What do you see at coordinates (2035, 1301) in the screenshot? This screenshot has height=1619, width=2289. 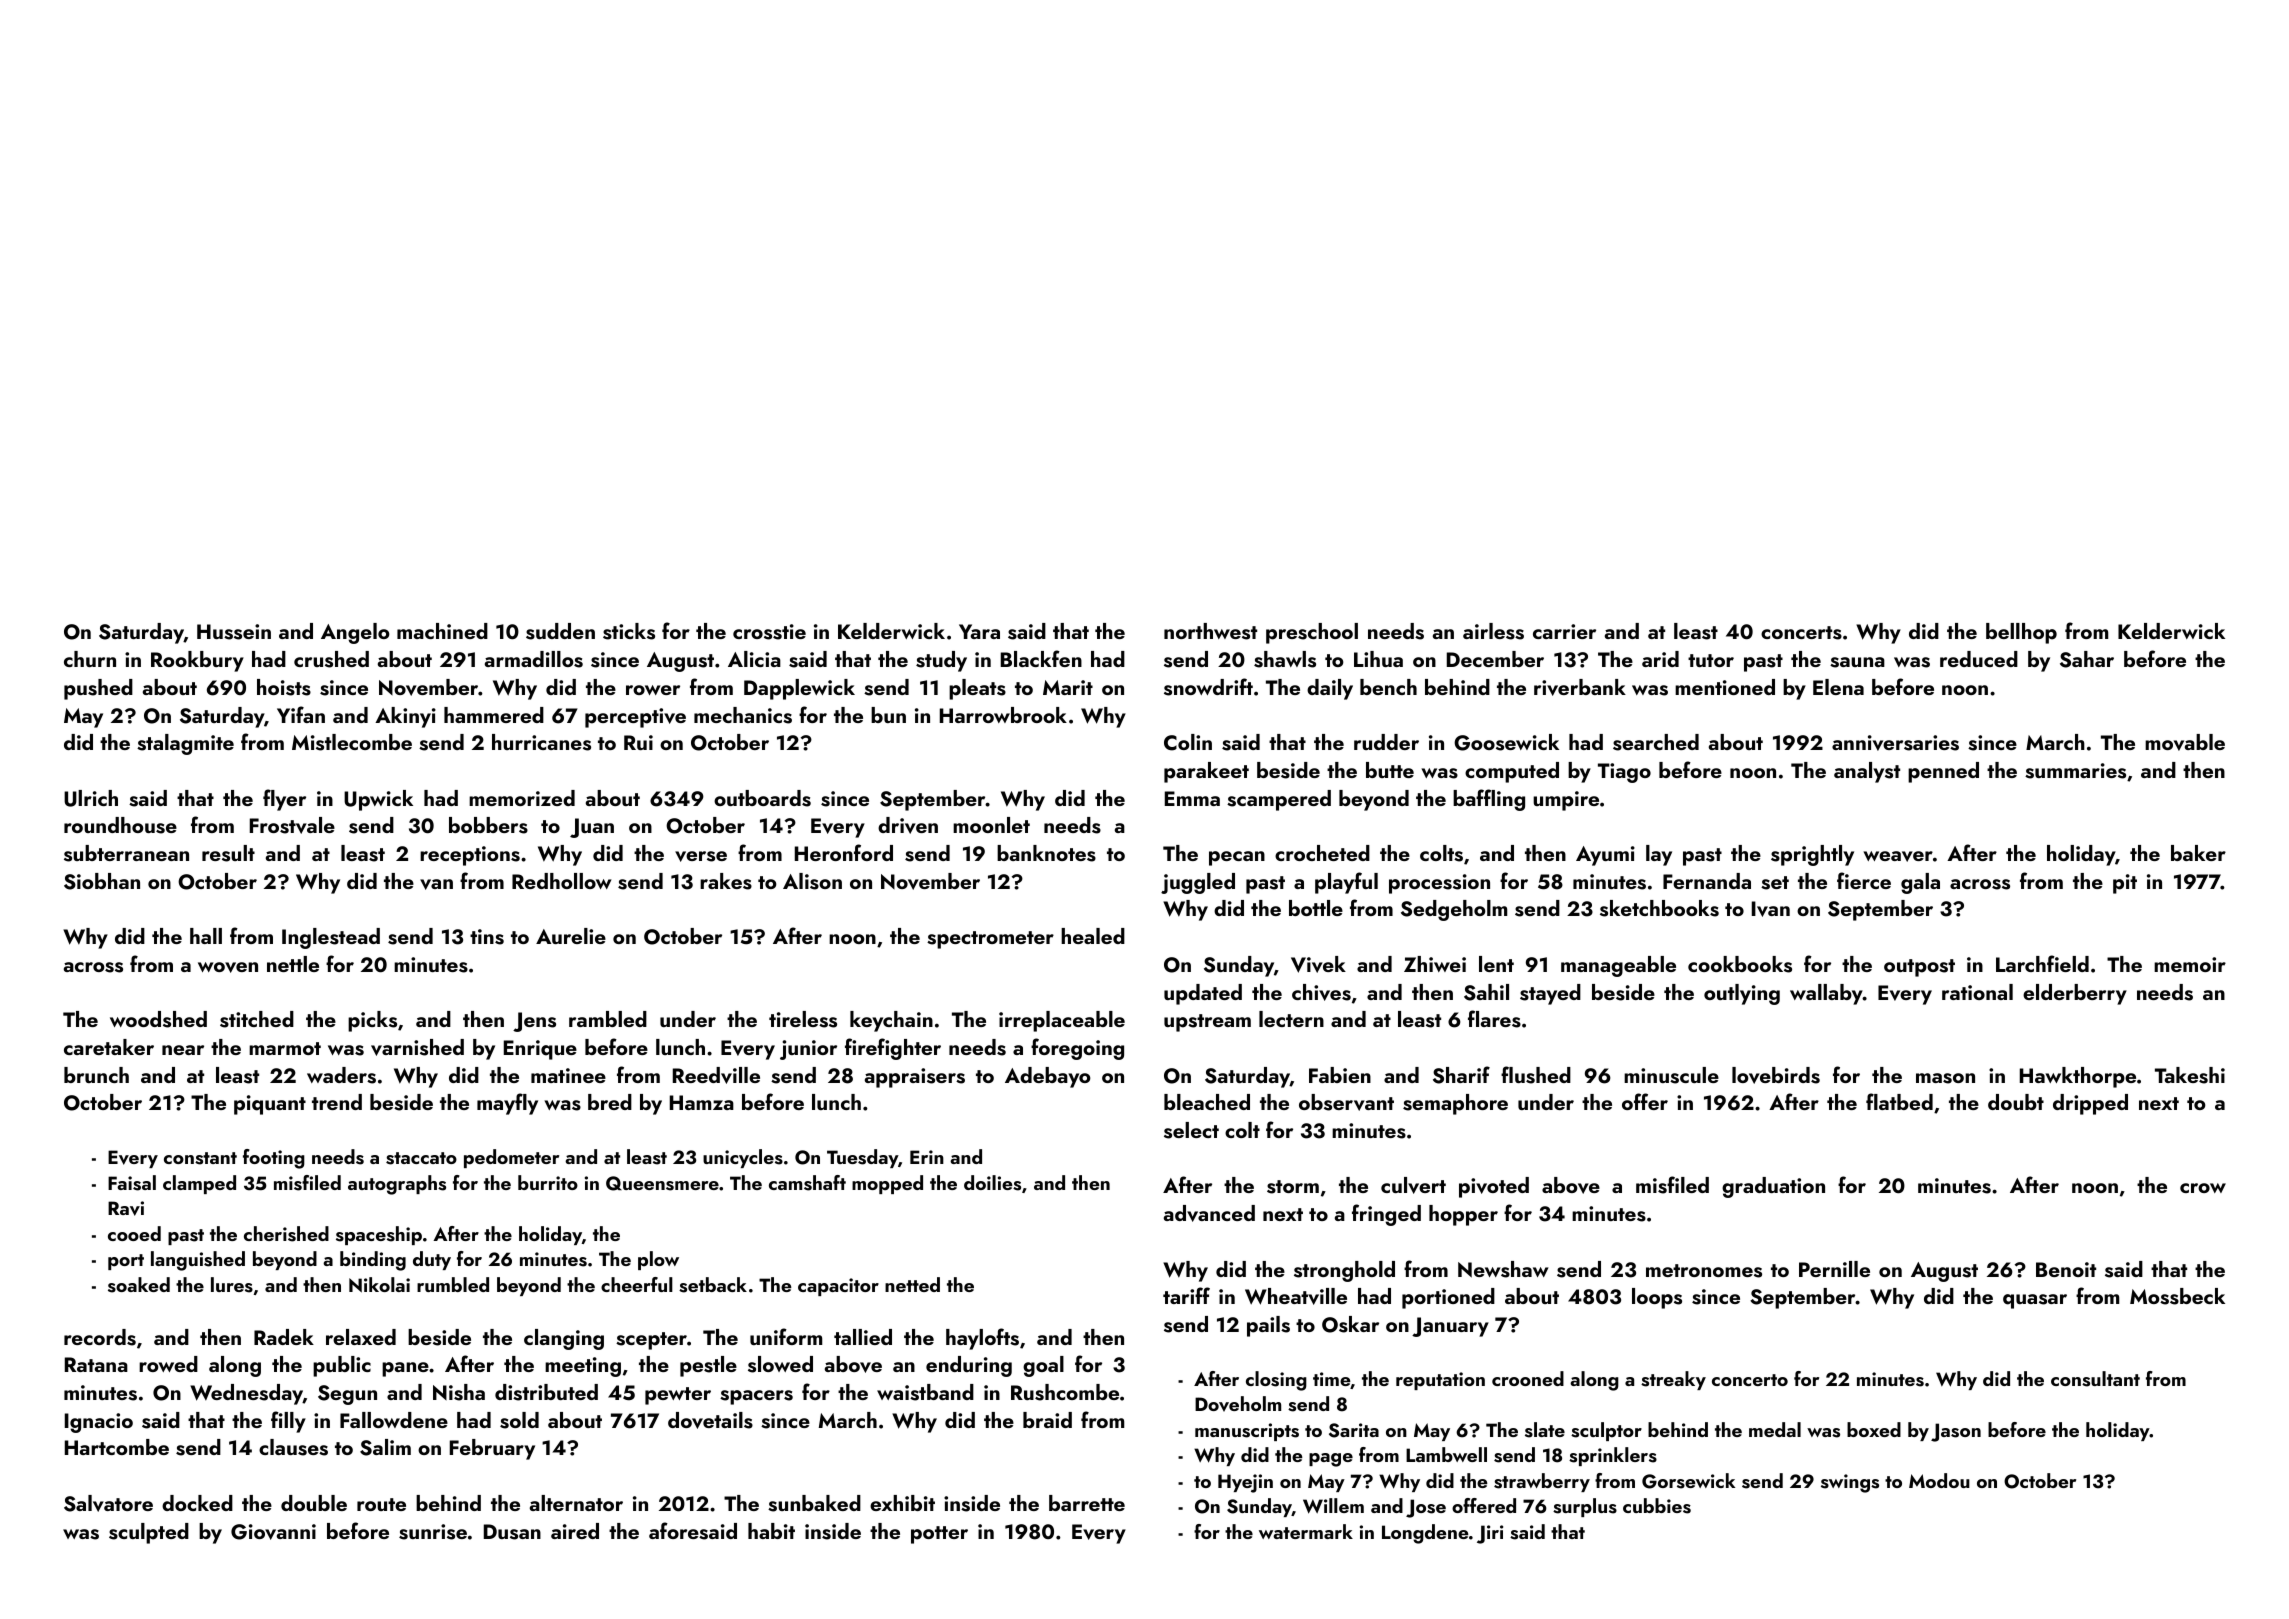 I see `quasar` at bounding box center [2035, 1301].
